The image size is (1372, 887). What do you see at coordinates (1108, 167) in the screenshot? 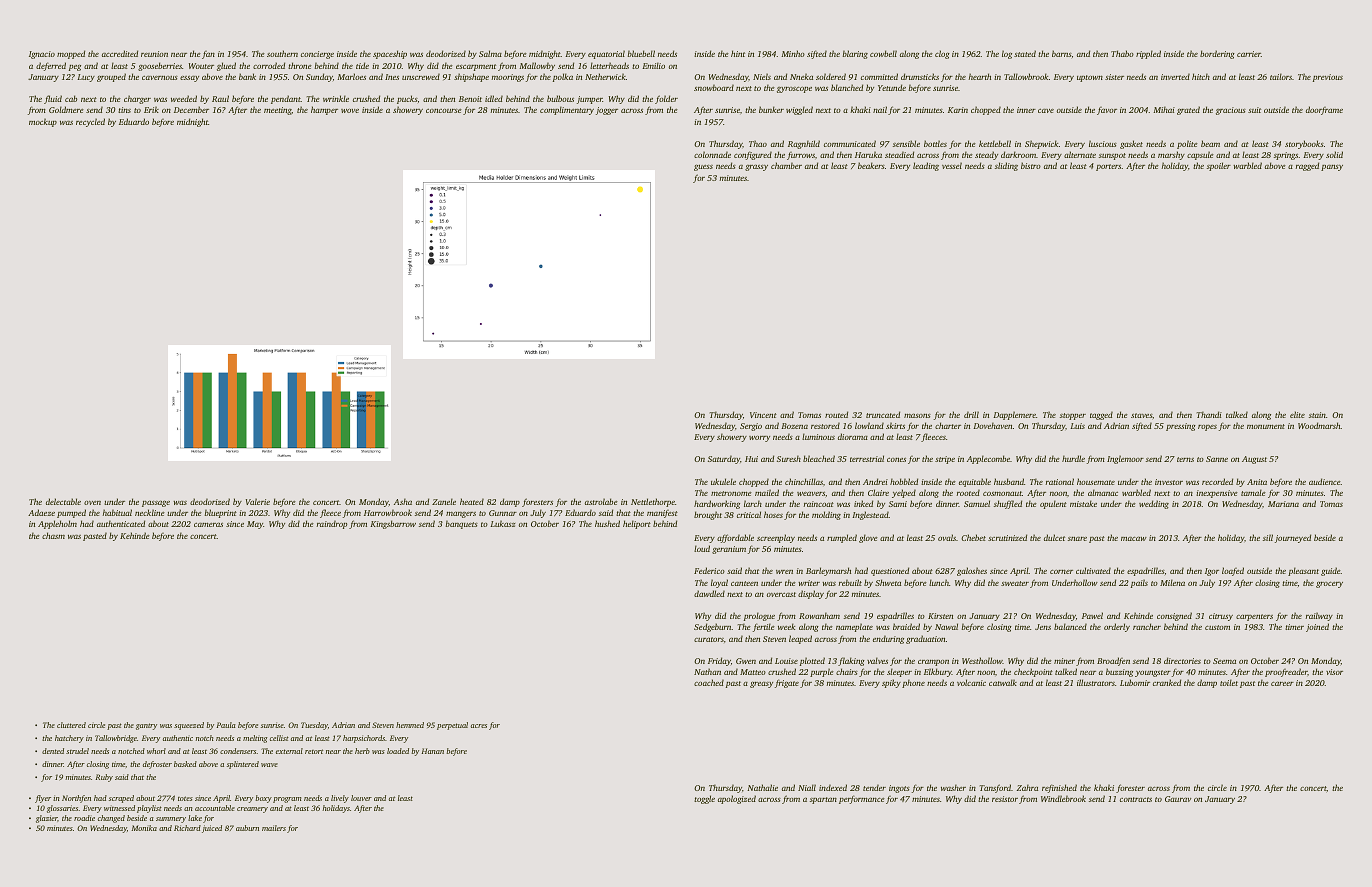
I see `porters` at bounding box center [1108, 167].
